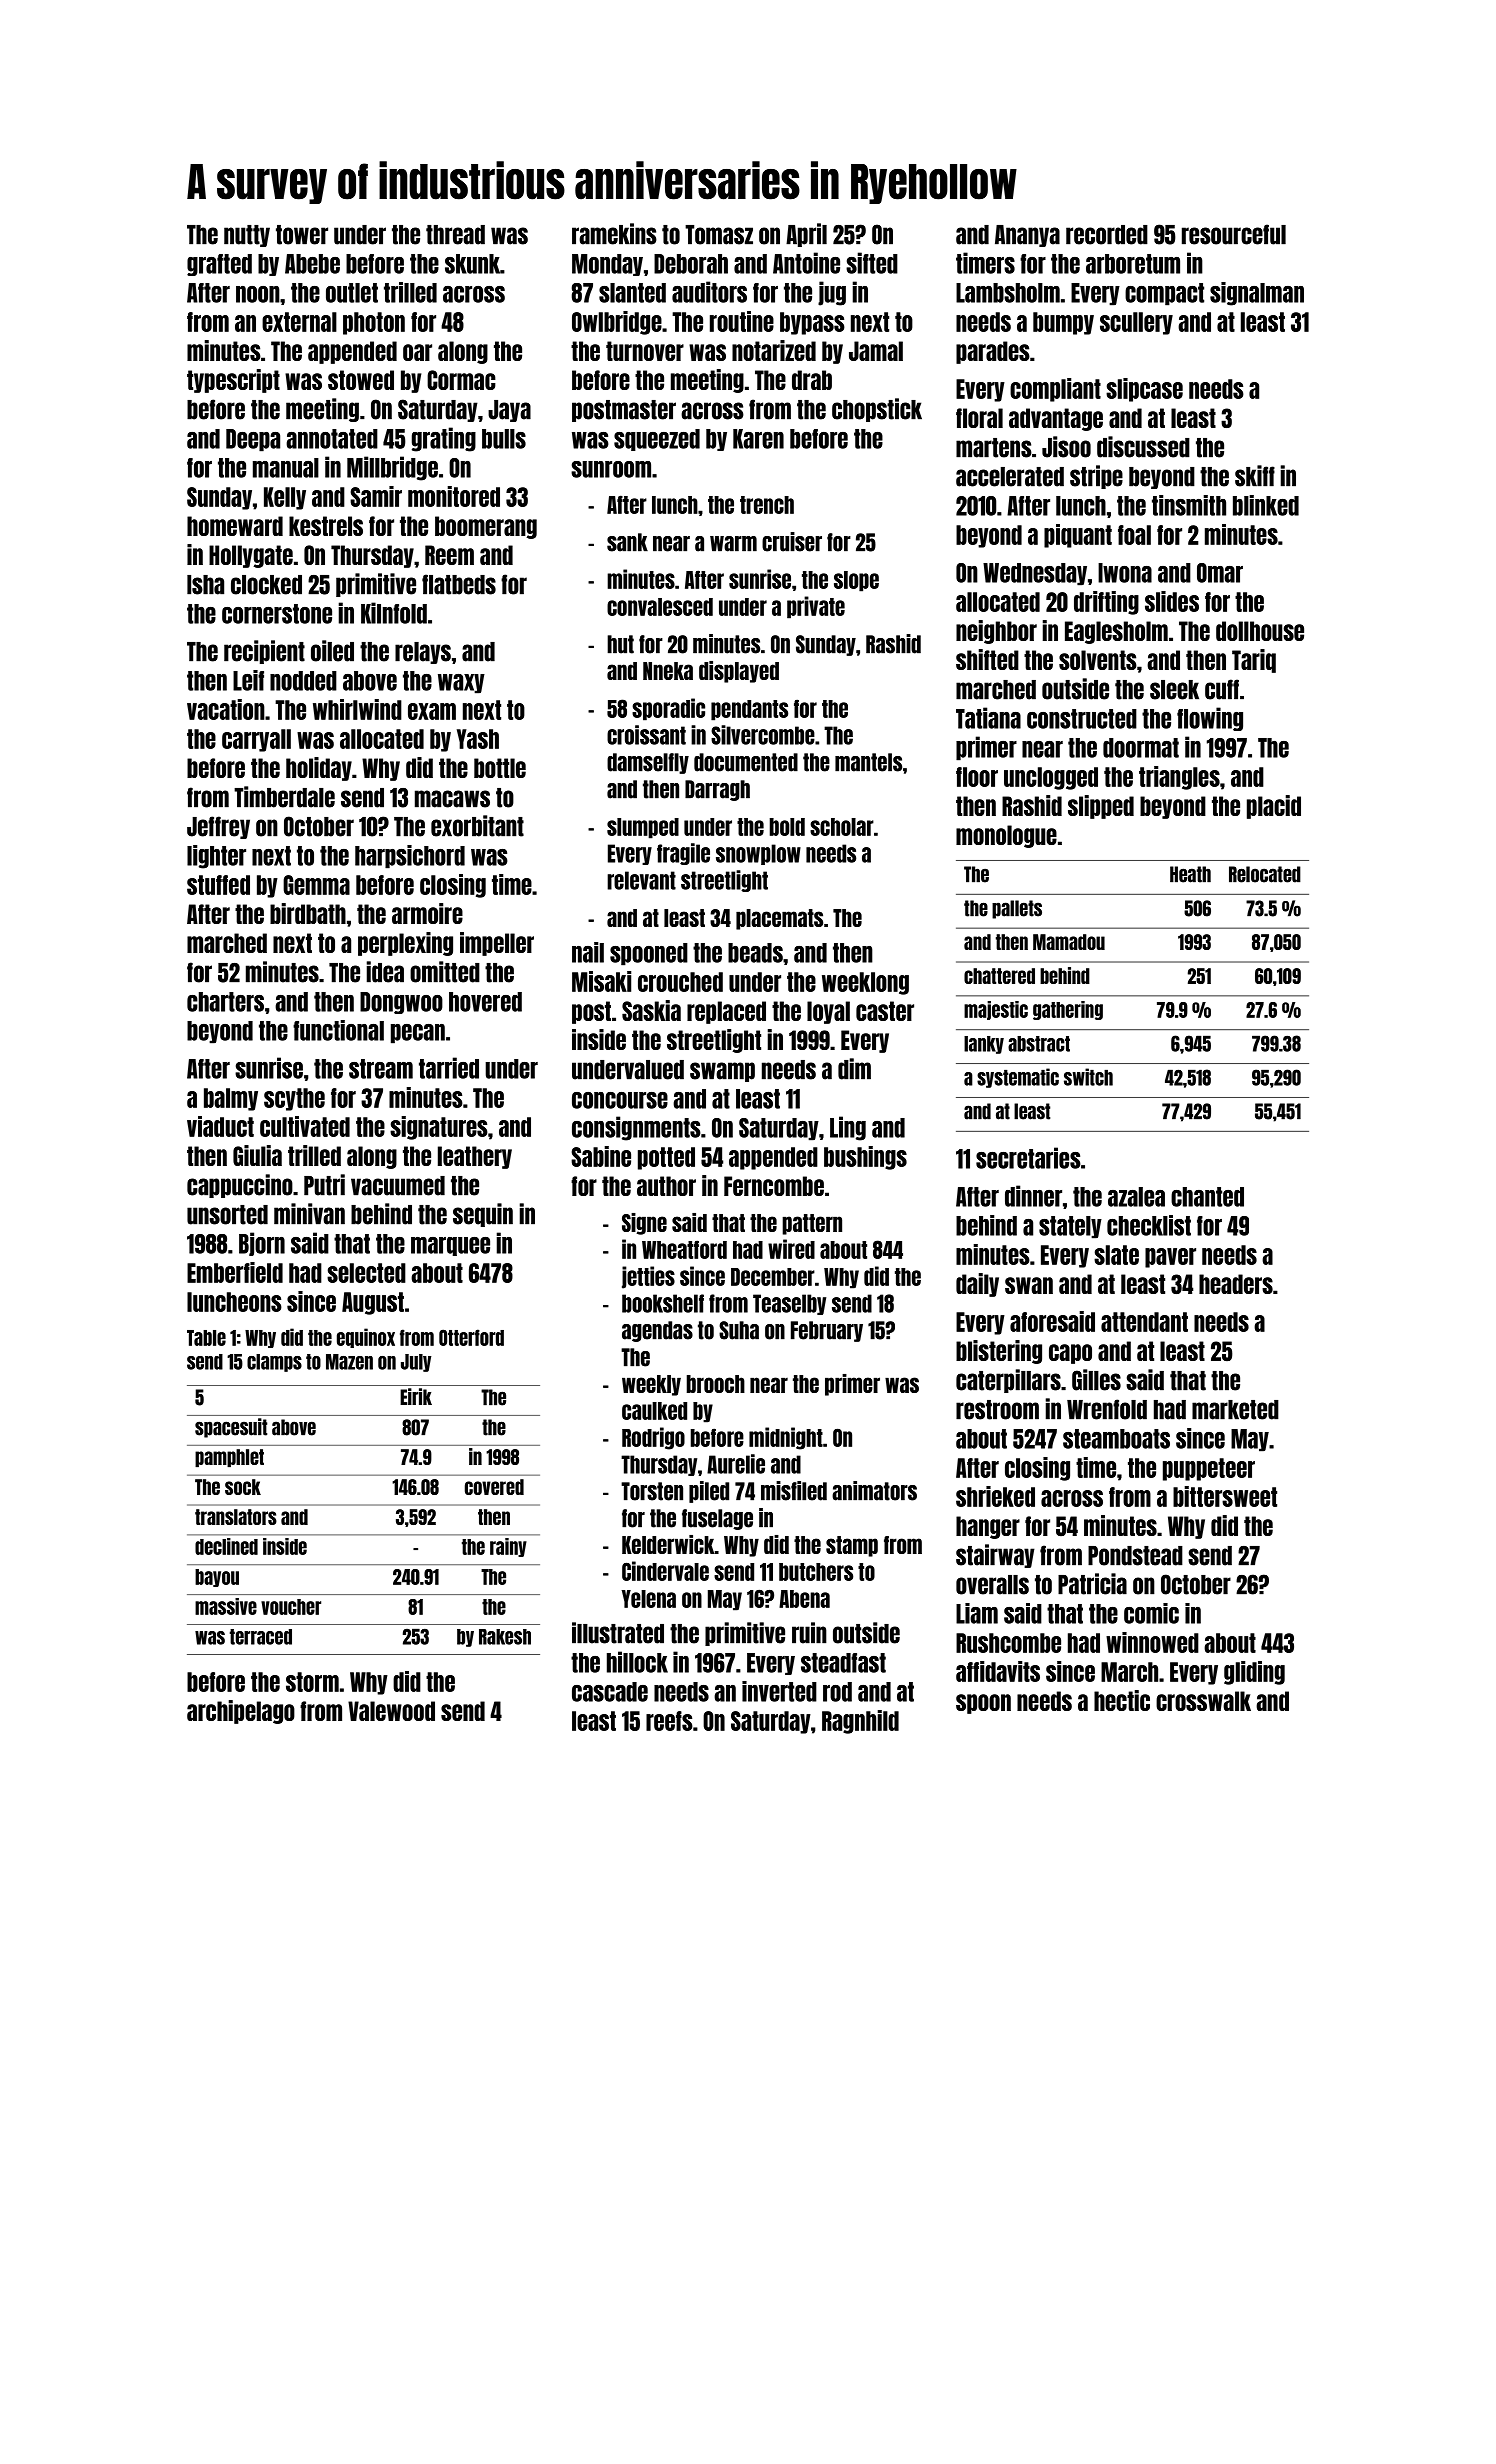  What do you see at coordinates (248, 680) in the screenshot?
I see `Leif` at bounding box center [248, 680].
